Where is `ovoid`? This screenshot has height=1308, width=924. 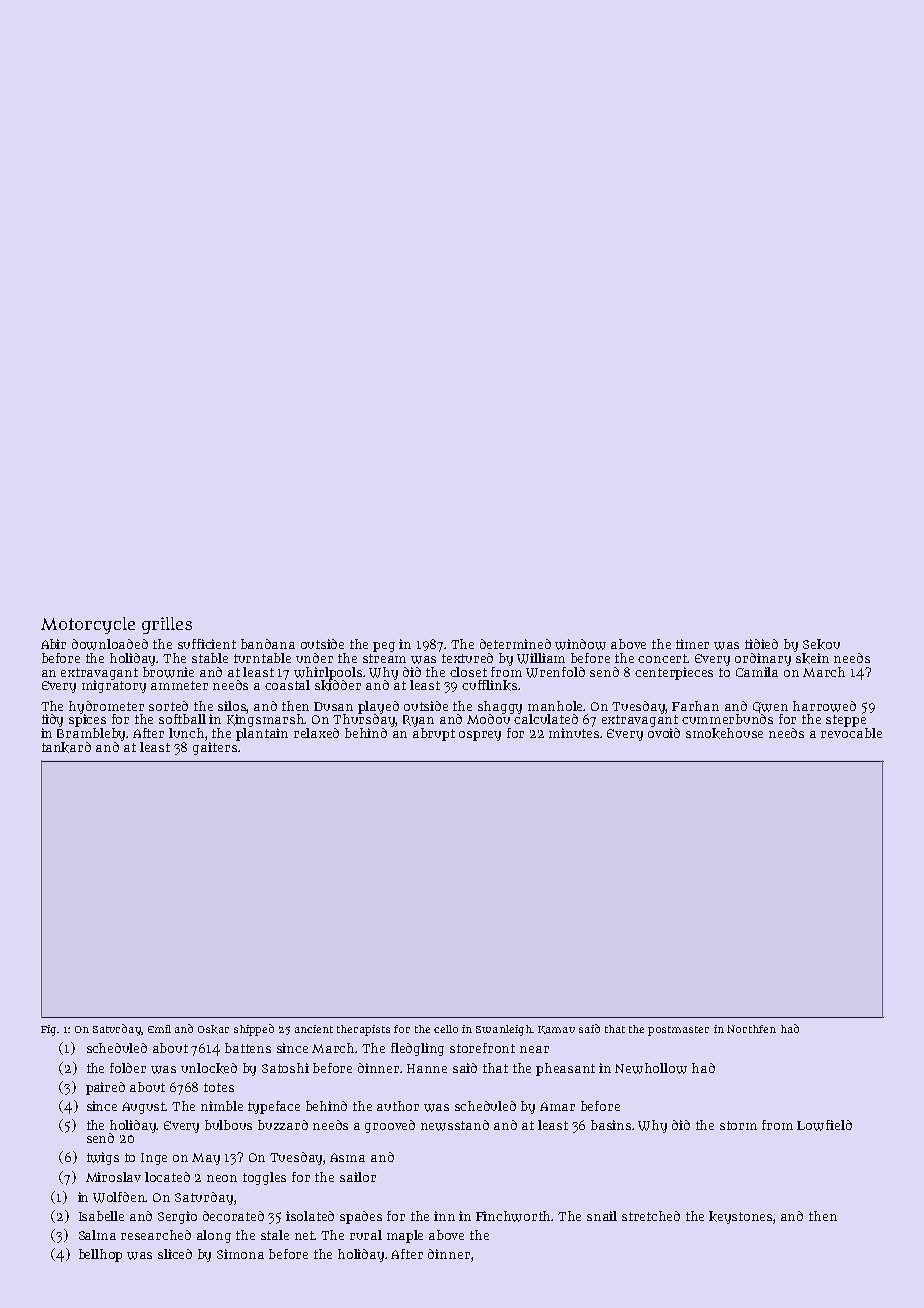
ovoid is located at coordinates (664, 733).
